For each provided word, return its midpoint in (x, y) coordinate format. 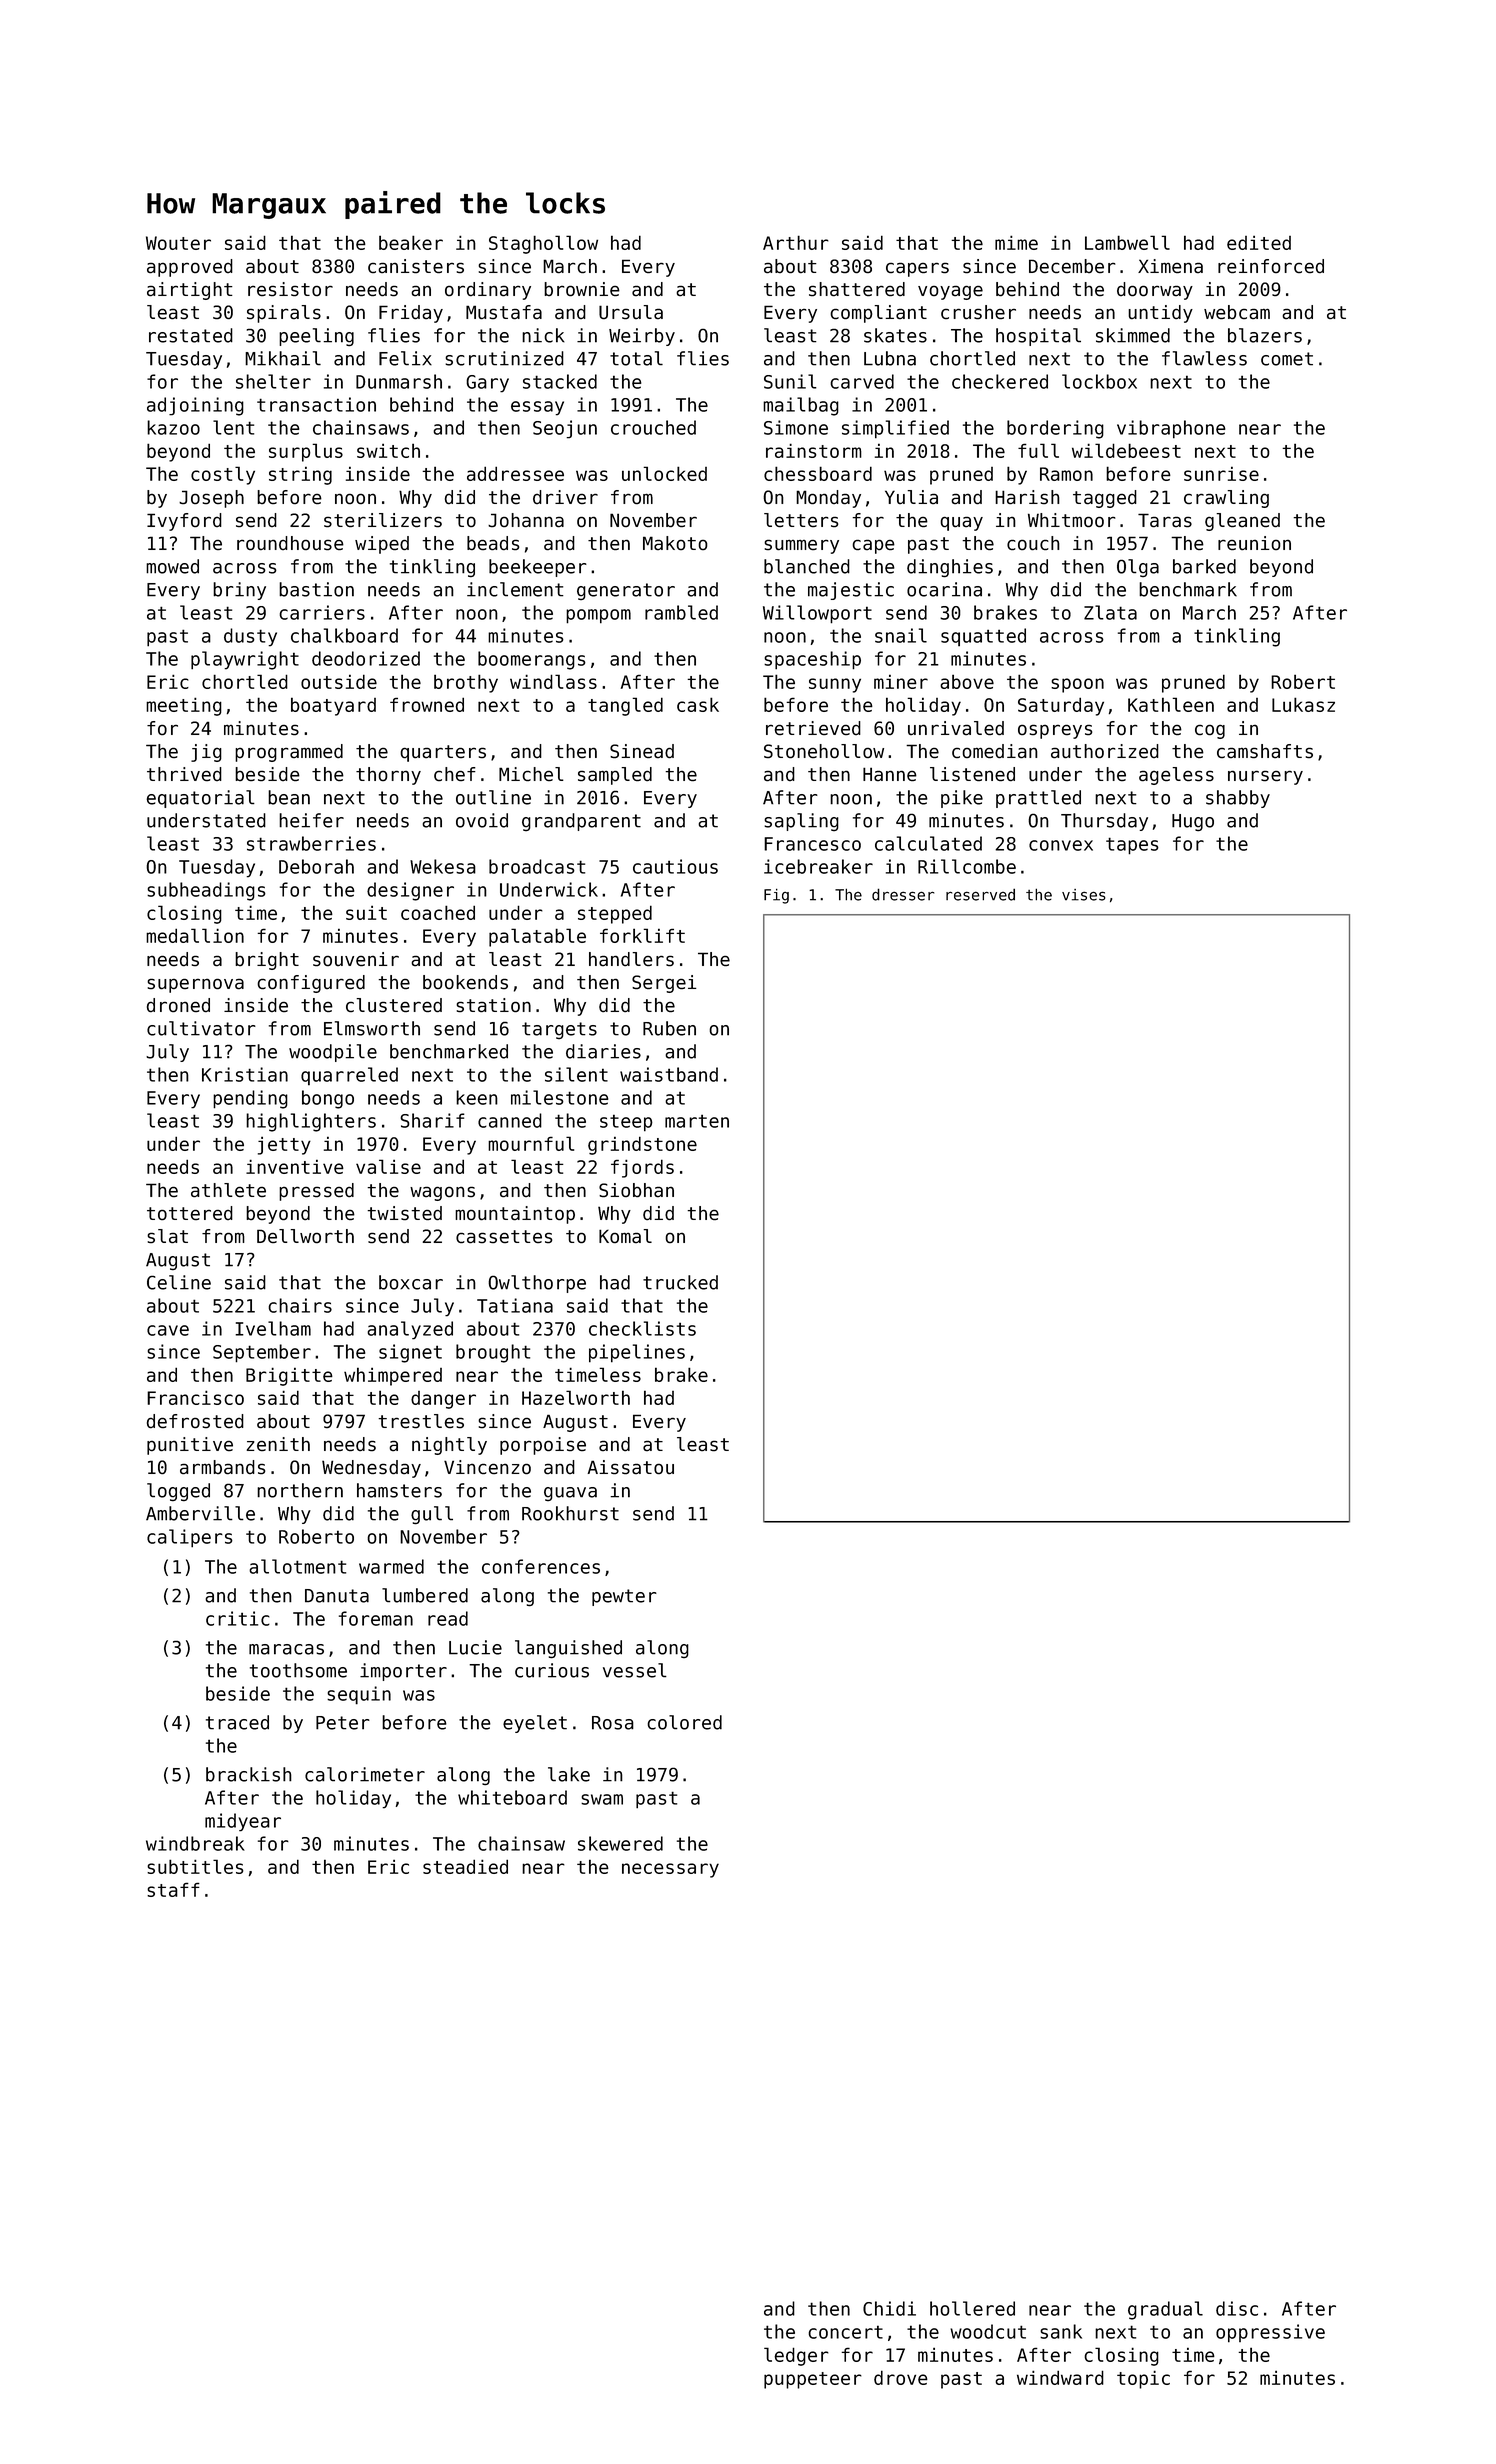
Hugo (1193, 822)
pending (250, 1099)
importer (403, 1672)
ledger (796, 2356)
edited (1259, 243)
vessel (635, 1670)
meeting (184, 706)
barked (1204, 566)
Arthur (796, 242)
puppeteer (813, 2380)
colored (685, 1722)
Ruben (669, 1028)
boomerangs (532, 660)
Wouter (178, 243)
